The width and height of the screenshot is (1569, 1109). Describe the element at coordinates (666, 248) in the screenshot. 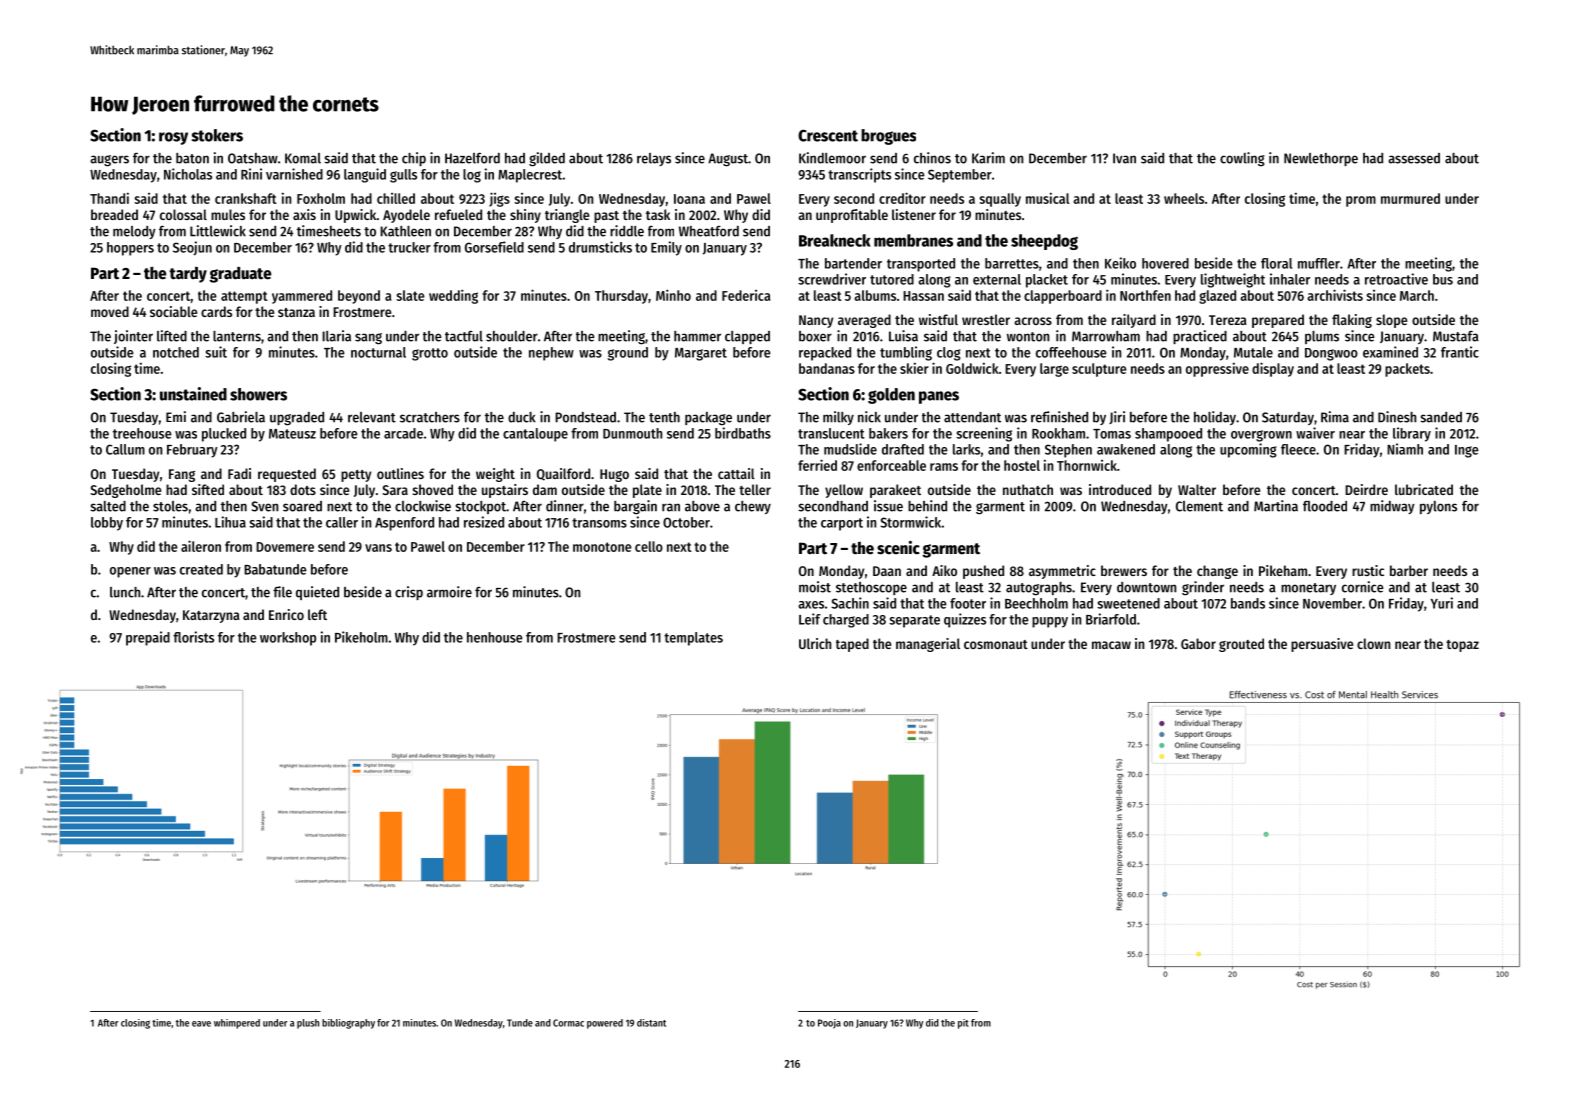

I see `Emily` at that location.
